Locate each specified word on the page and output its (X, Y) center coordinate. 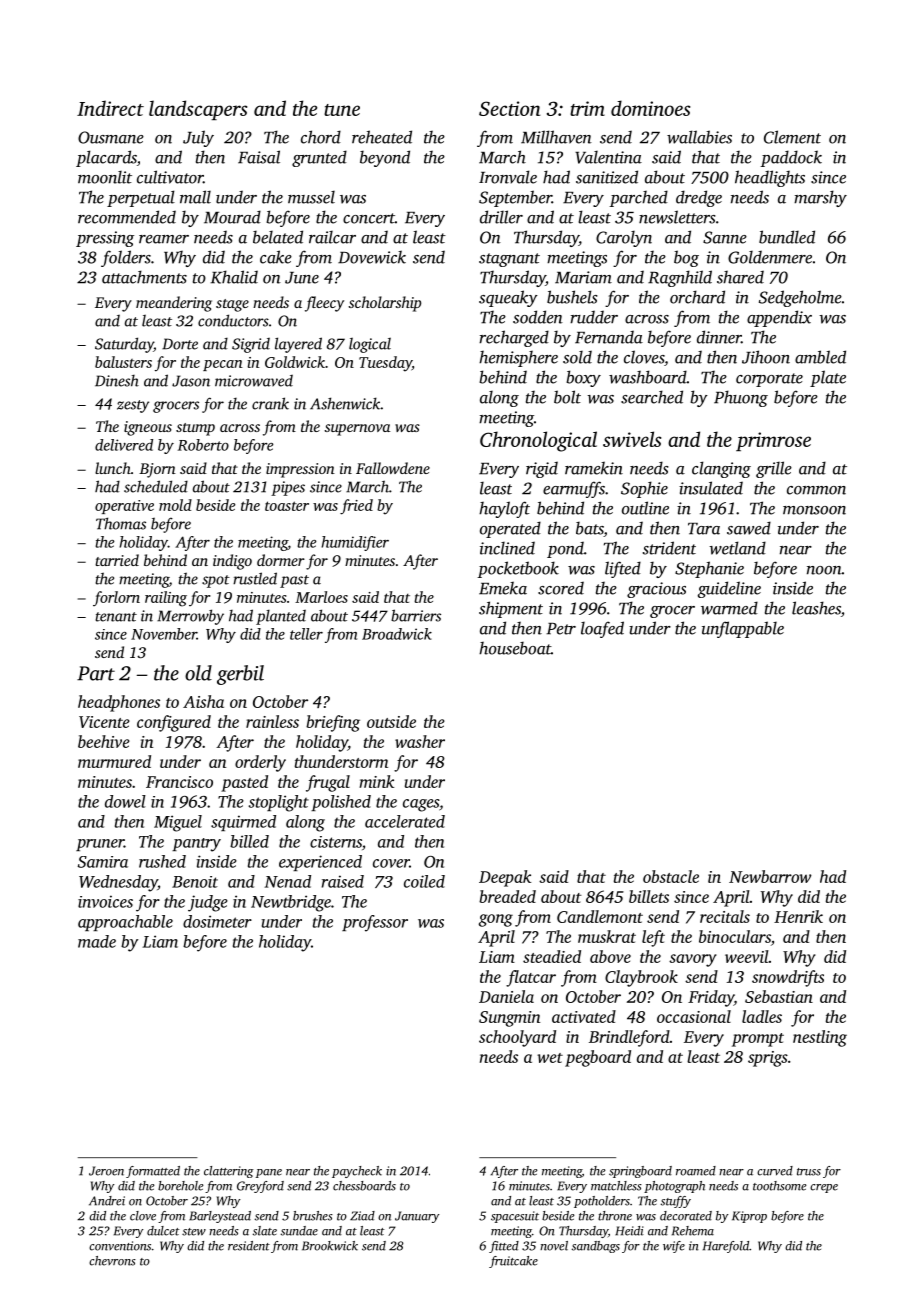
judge (208, 903)
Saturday (124, 345)
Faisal (259, 157)
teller (306, 634)
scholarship (384, 304)
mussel (311, 197)
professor (375, 923)
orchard (697, 297)
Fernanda (609, 337)
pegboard (598, 1058)
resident (249, 1246)
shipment (511, 609)
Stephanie (709, 569)
